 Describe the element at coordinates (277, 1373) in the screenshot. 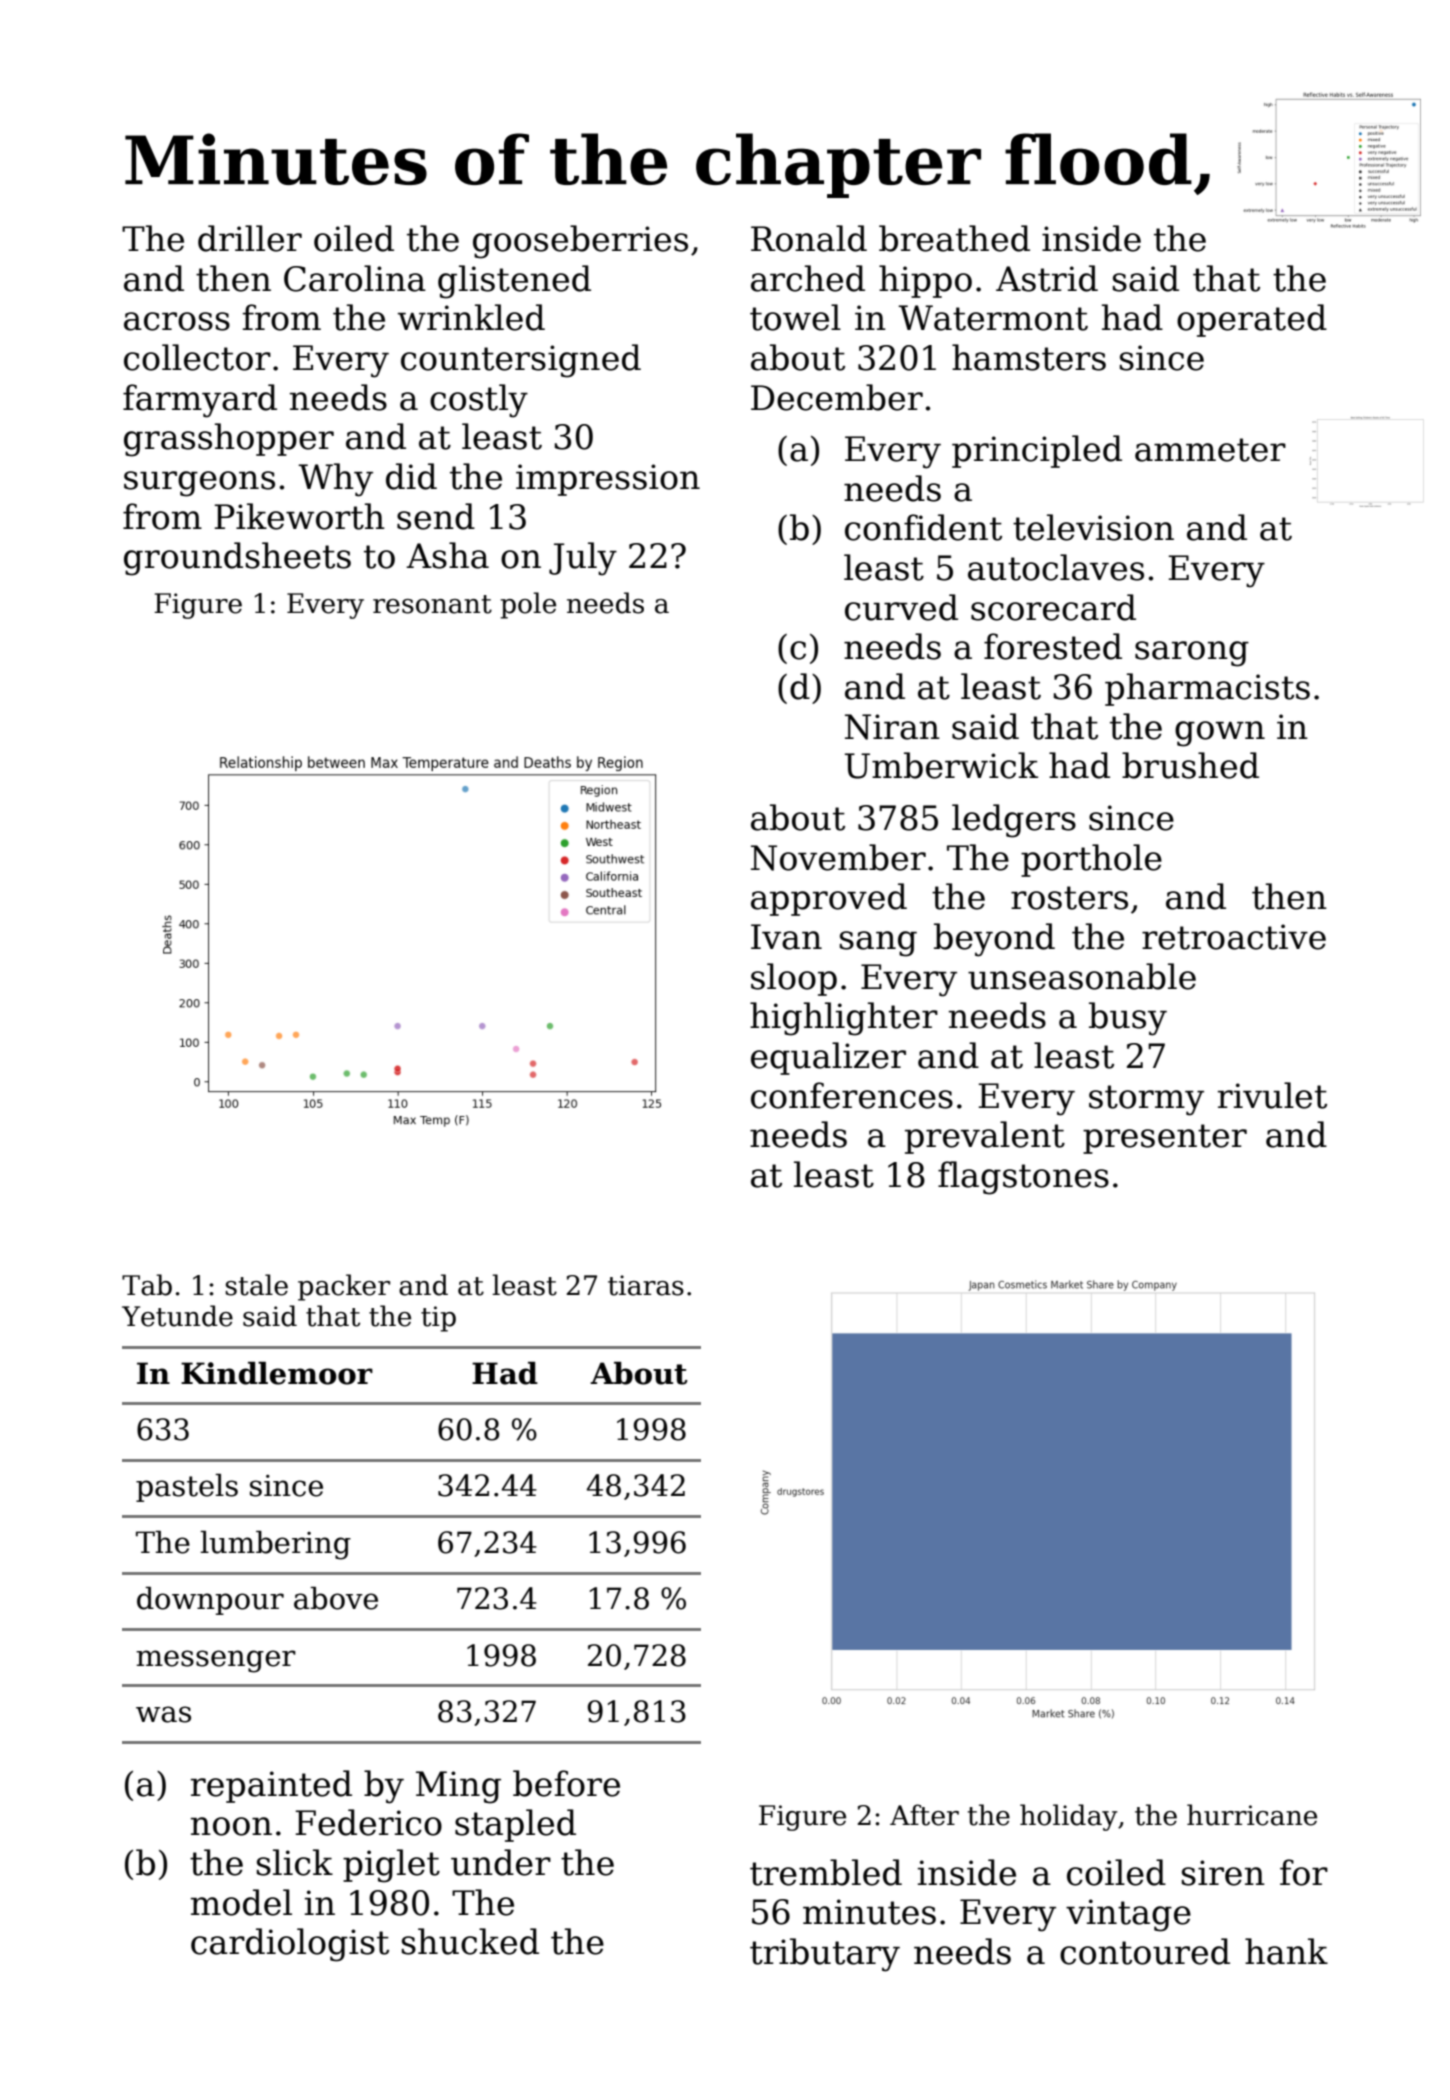

I see `Kindlemoor` at that location.
